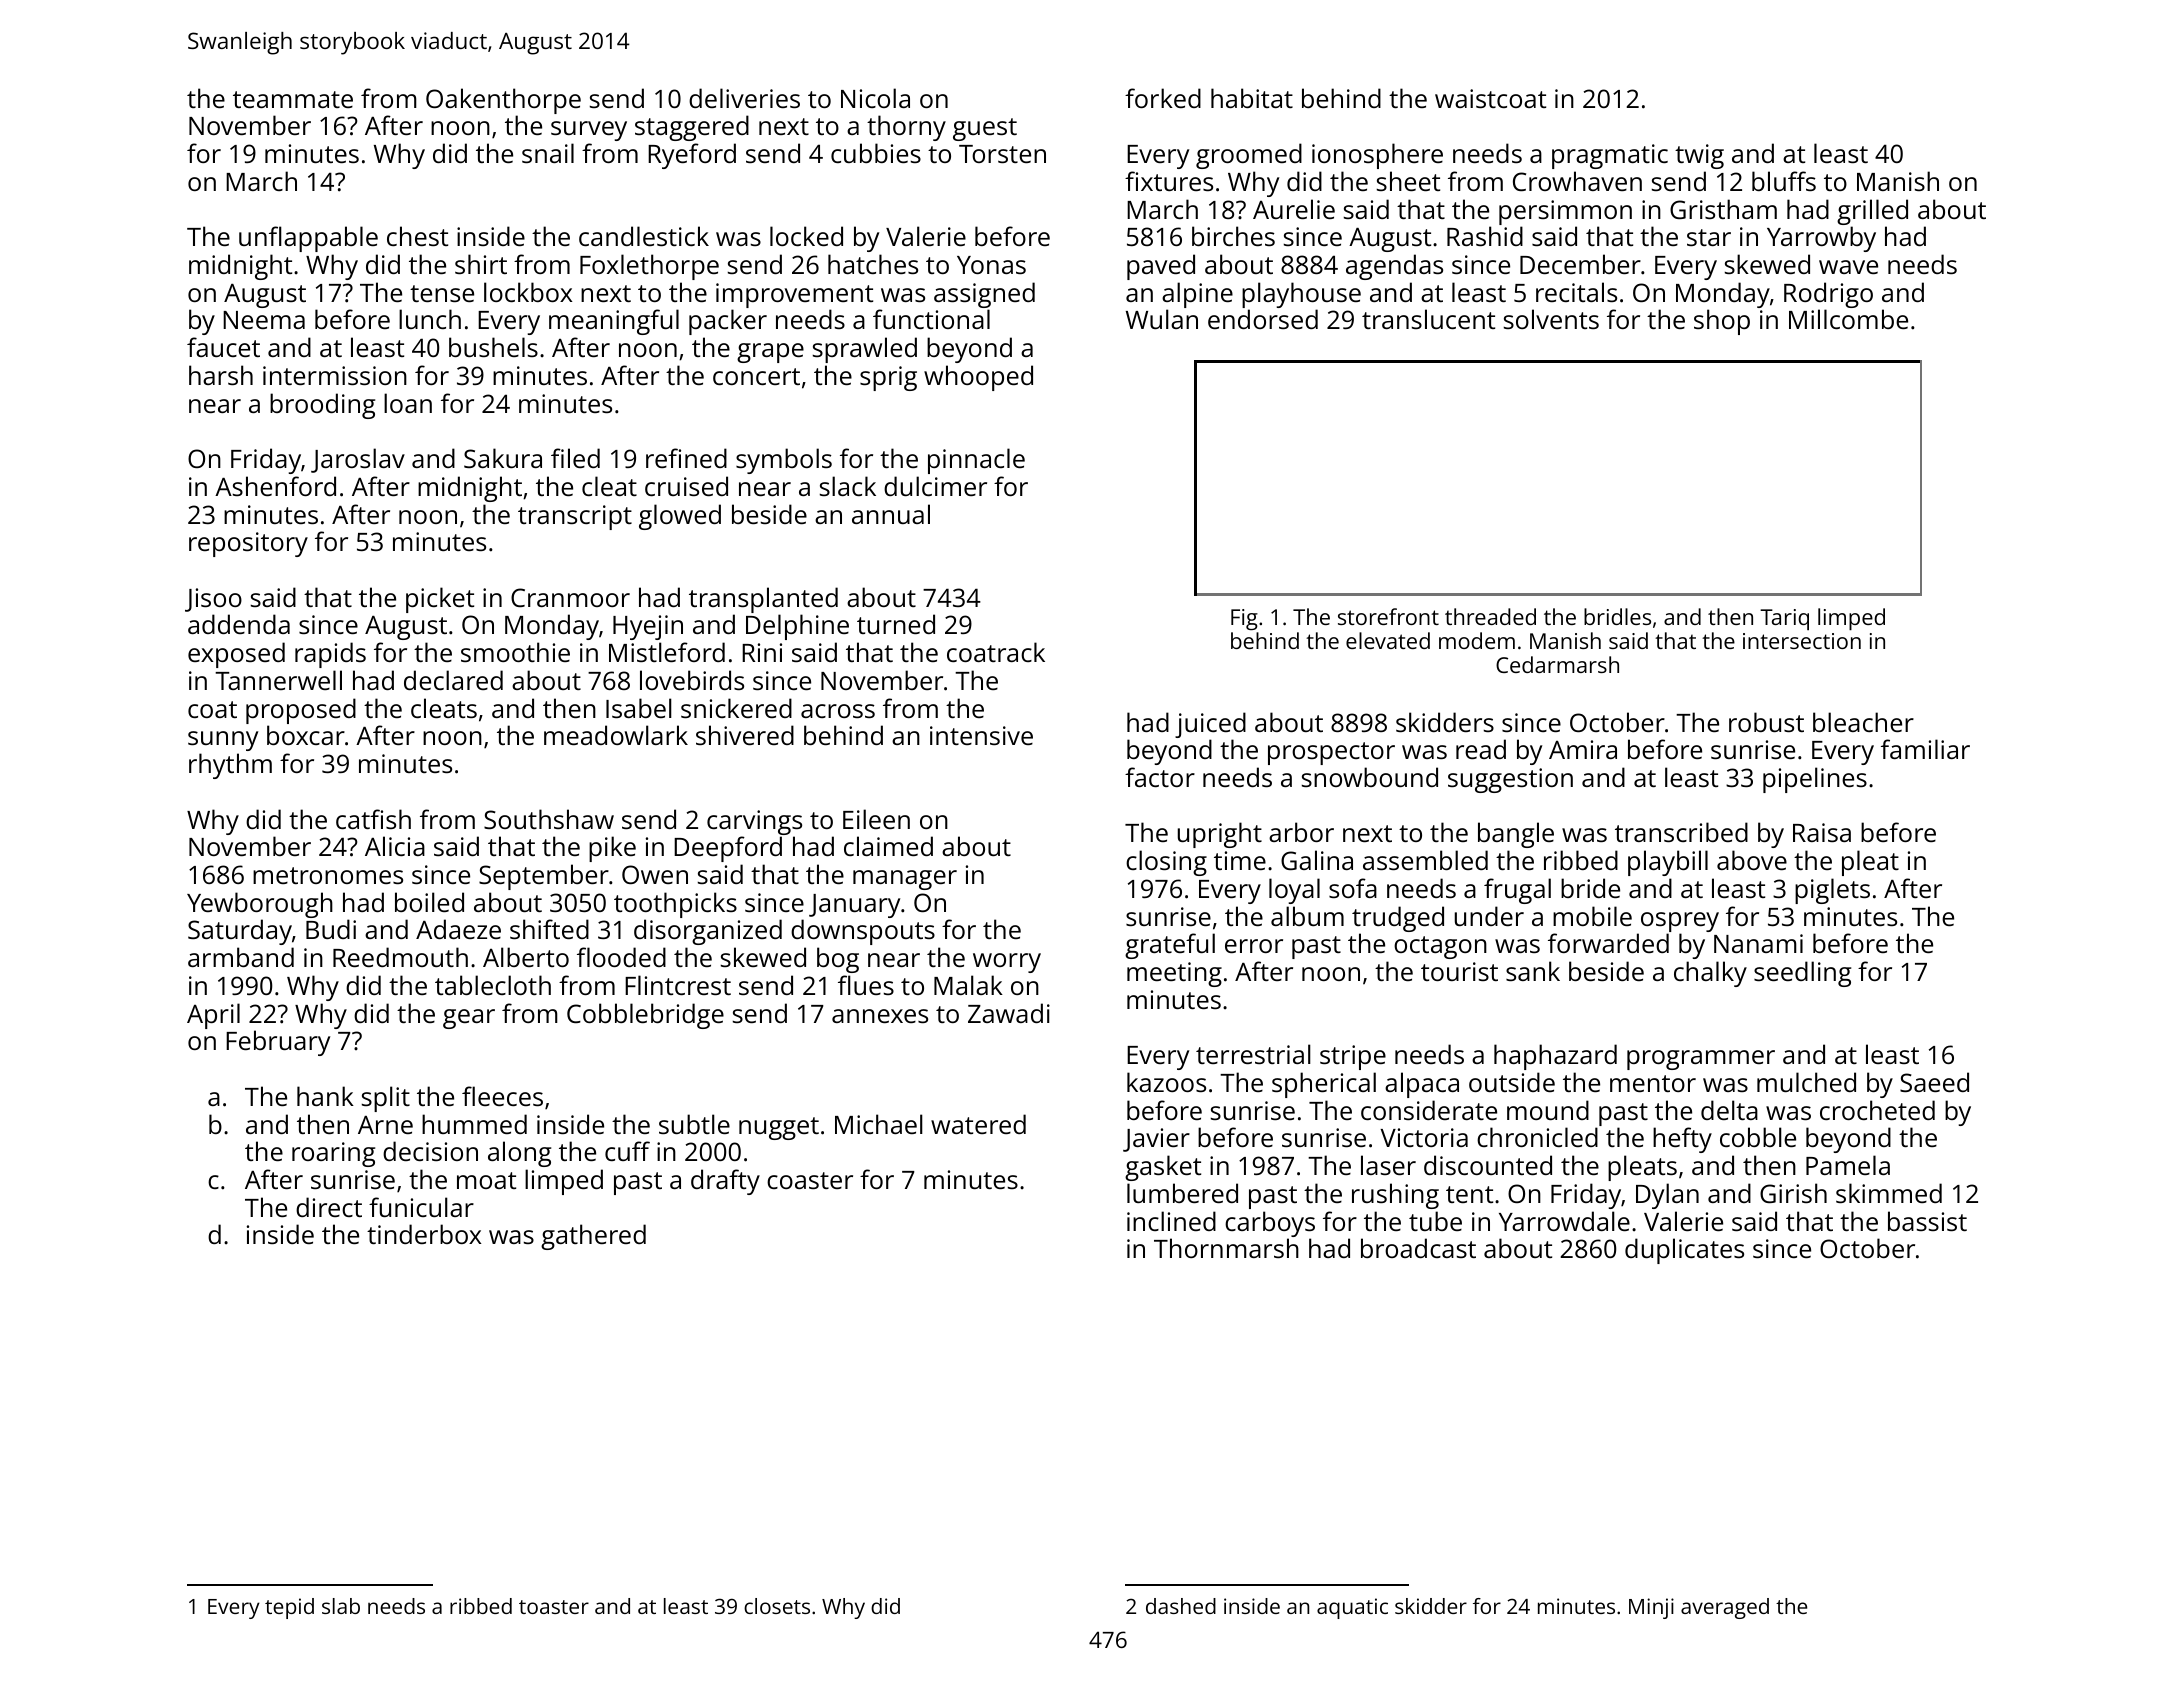  I want to click on twig, so click(1699, 156).
